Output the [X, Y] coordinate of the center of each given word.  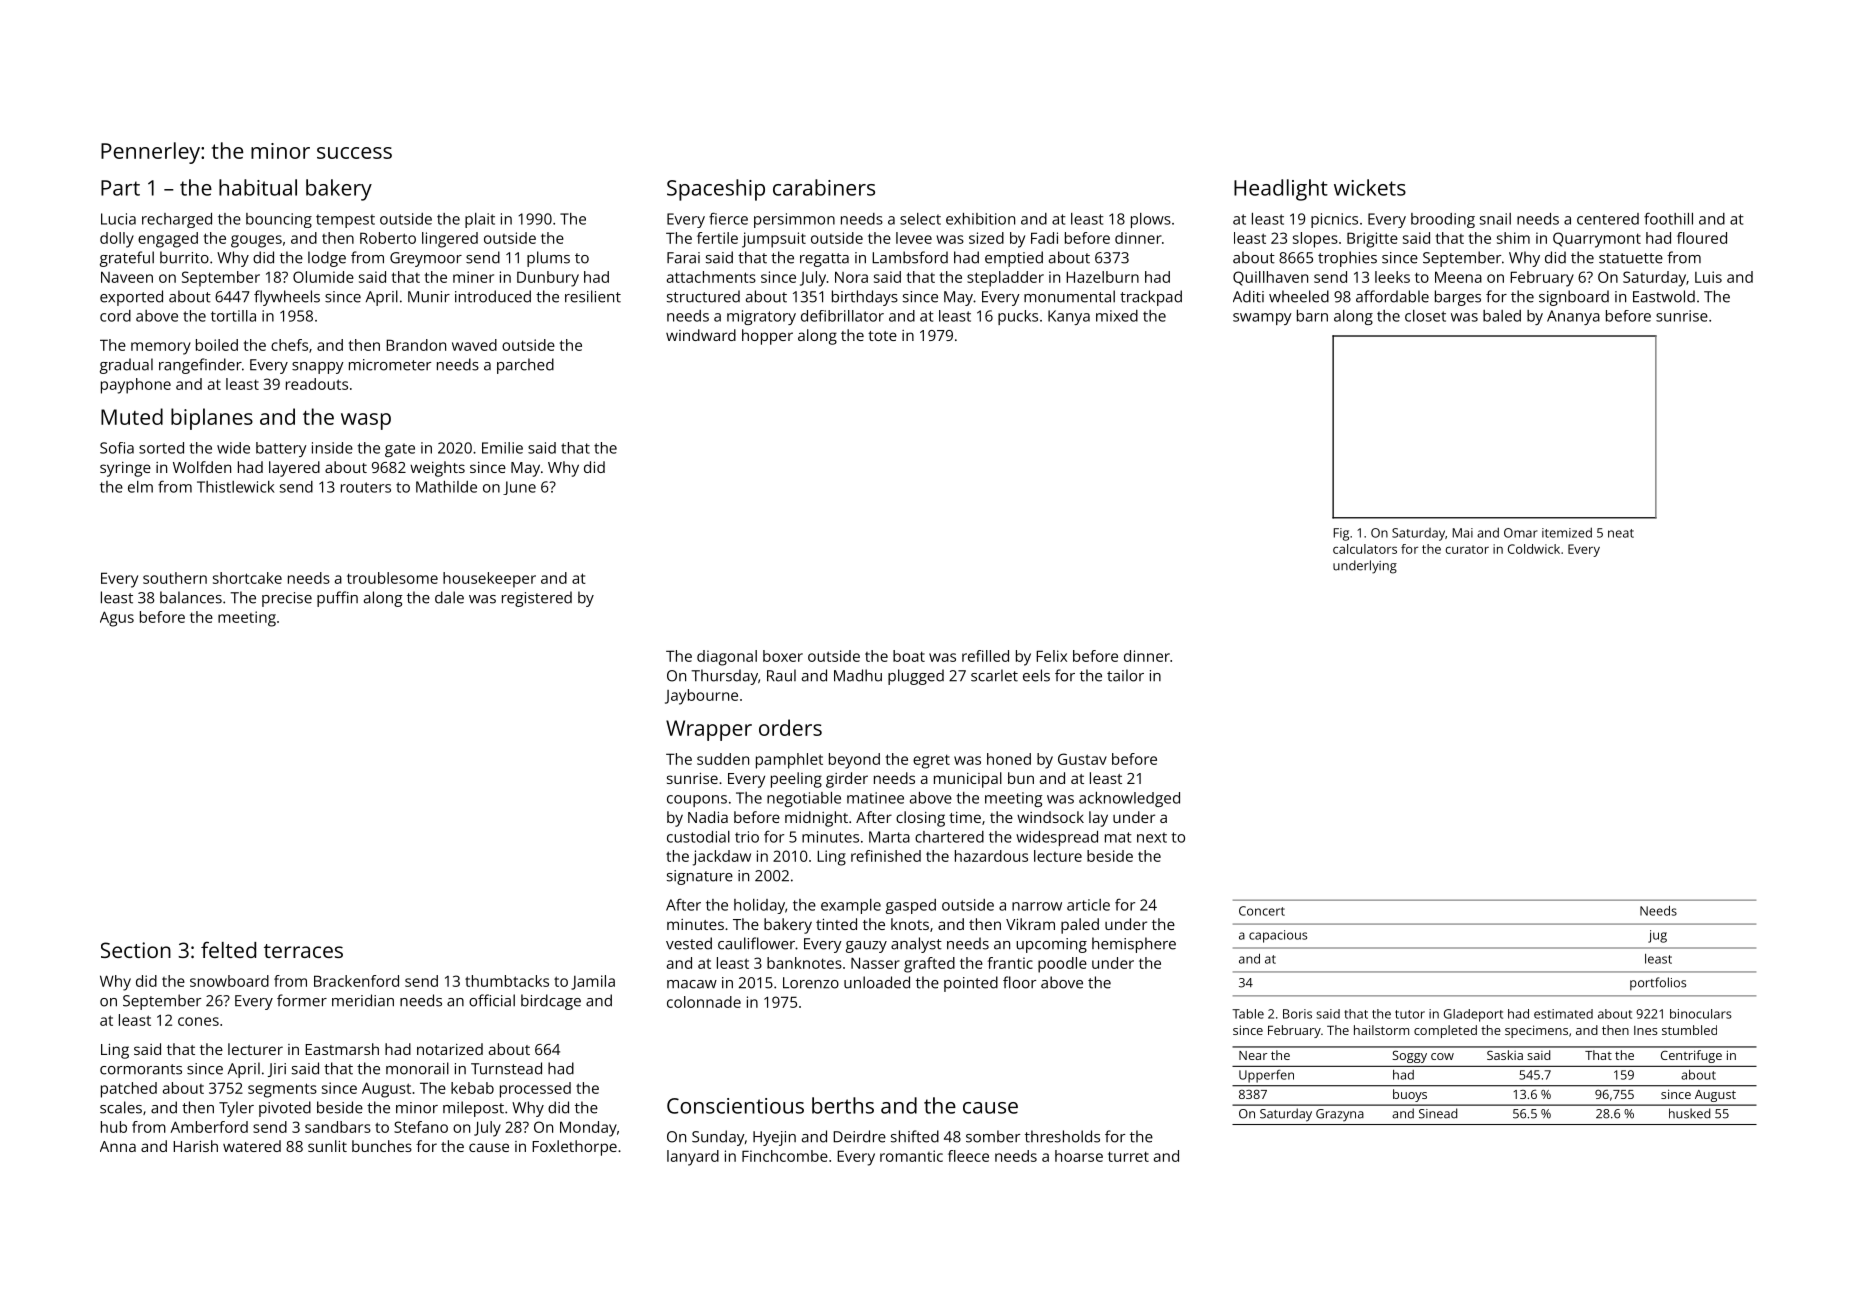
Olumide [323, 277]
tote [882, 336]
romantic [911, 1156]
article [1088, 905]
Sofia [117, 448]
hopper [767, 337]
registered [537, 599]
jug [1657, 936]
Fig [1341, 534]
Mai [1463, 533]
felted [228, 950]
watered [252, 1146]
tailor [1125, 675]
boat [909, 656]
